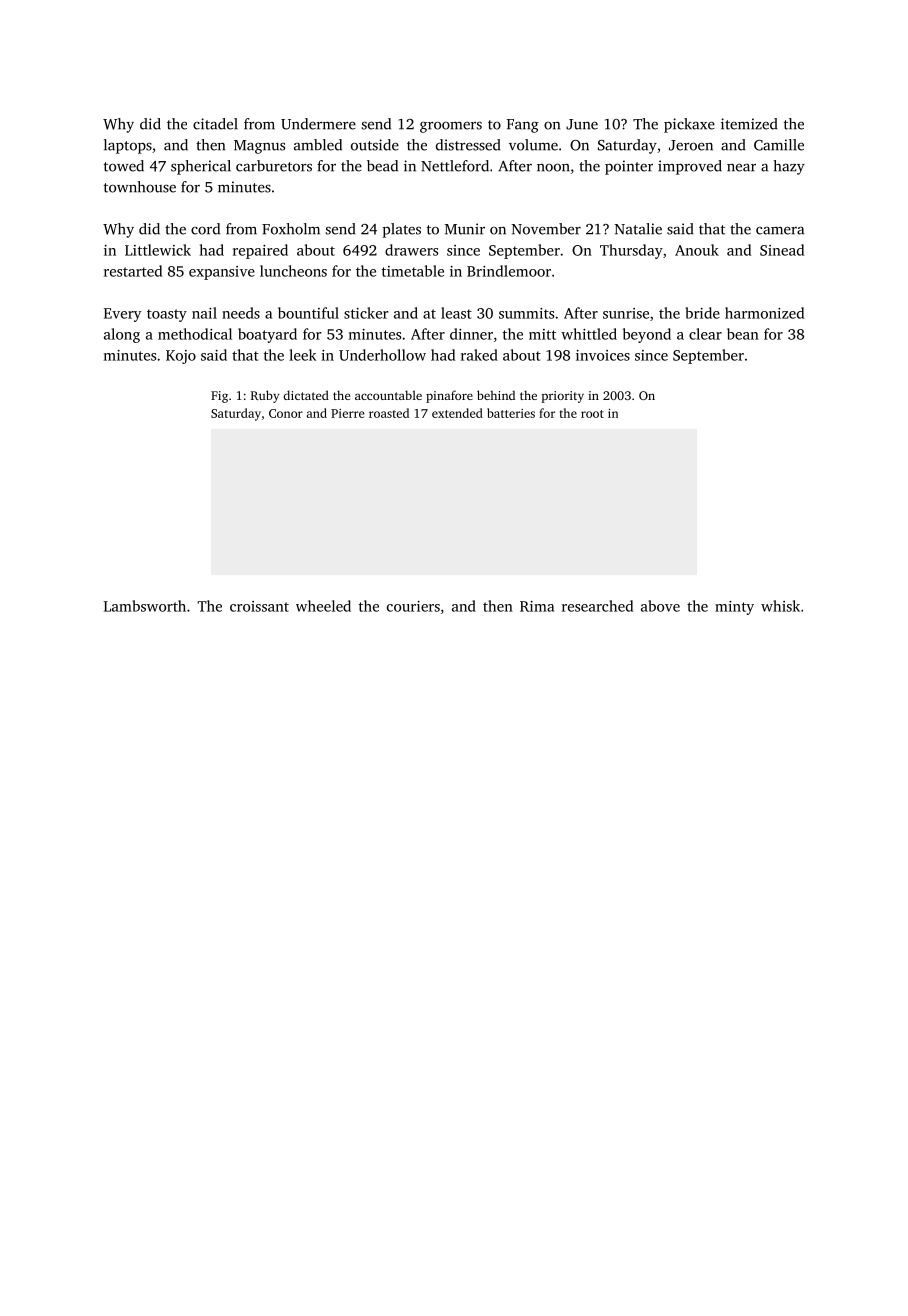 The image size is (908, 1316). I want to click on near, so click(741, 168).
